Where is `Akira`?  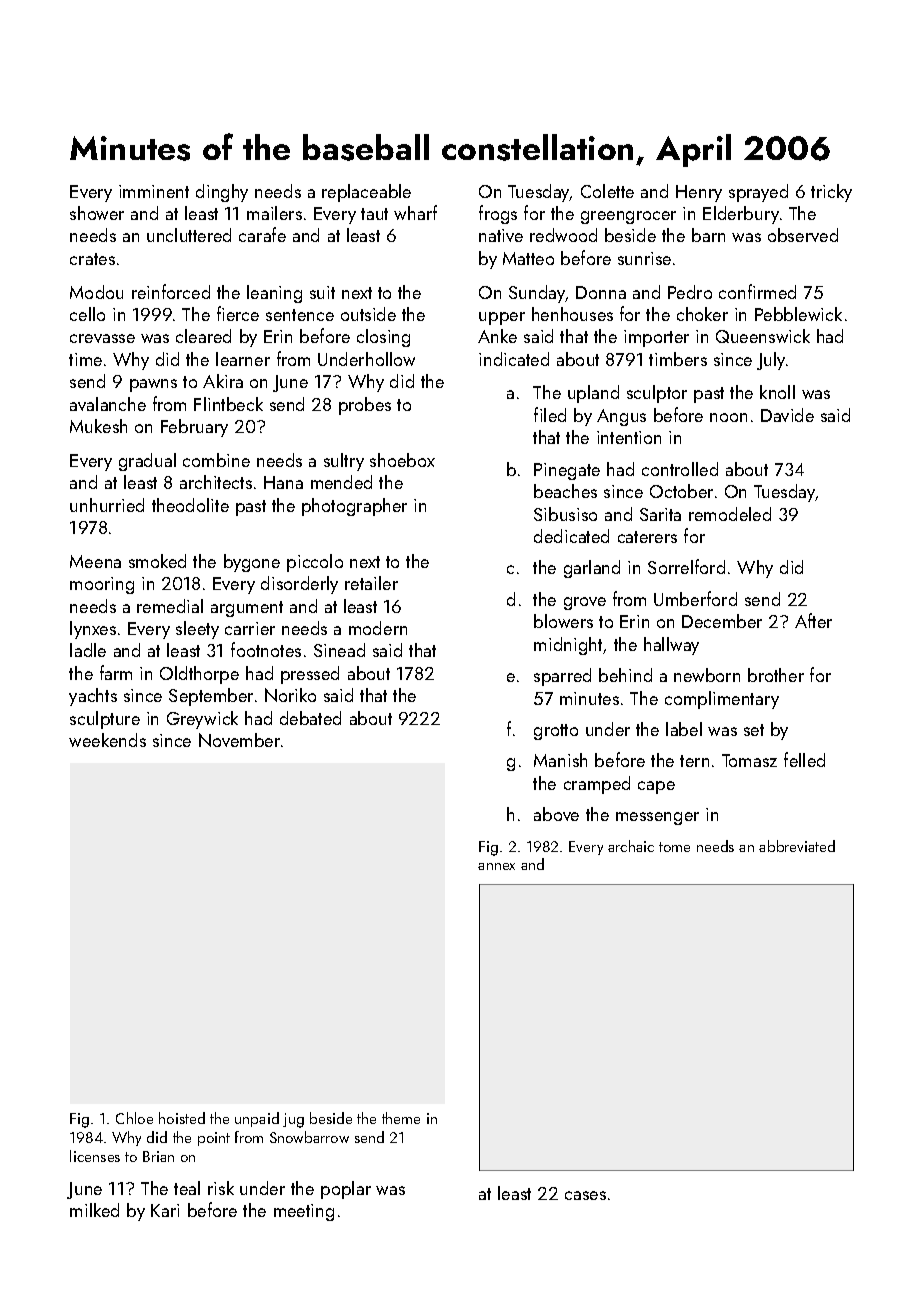 Akira is located at coordinates (223, 381).
